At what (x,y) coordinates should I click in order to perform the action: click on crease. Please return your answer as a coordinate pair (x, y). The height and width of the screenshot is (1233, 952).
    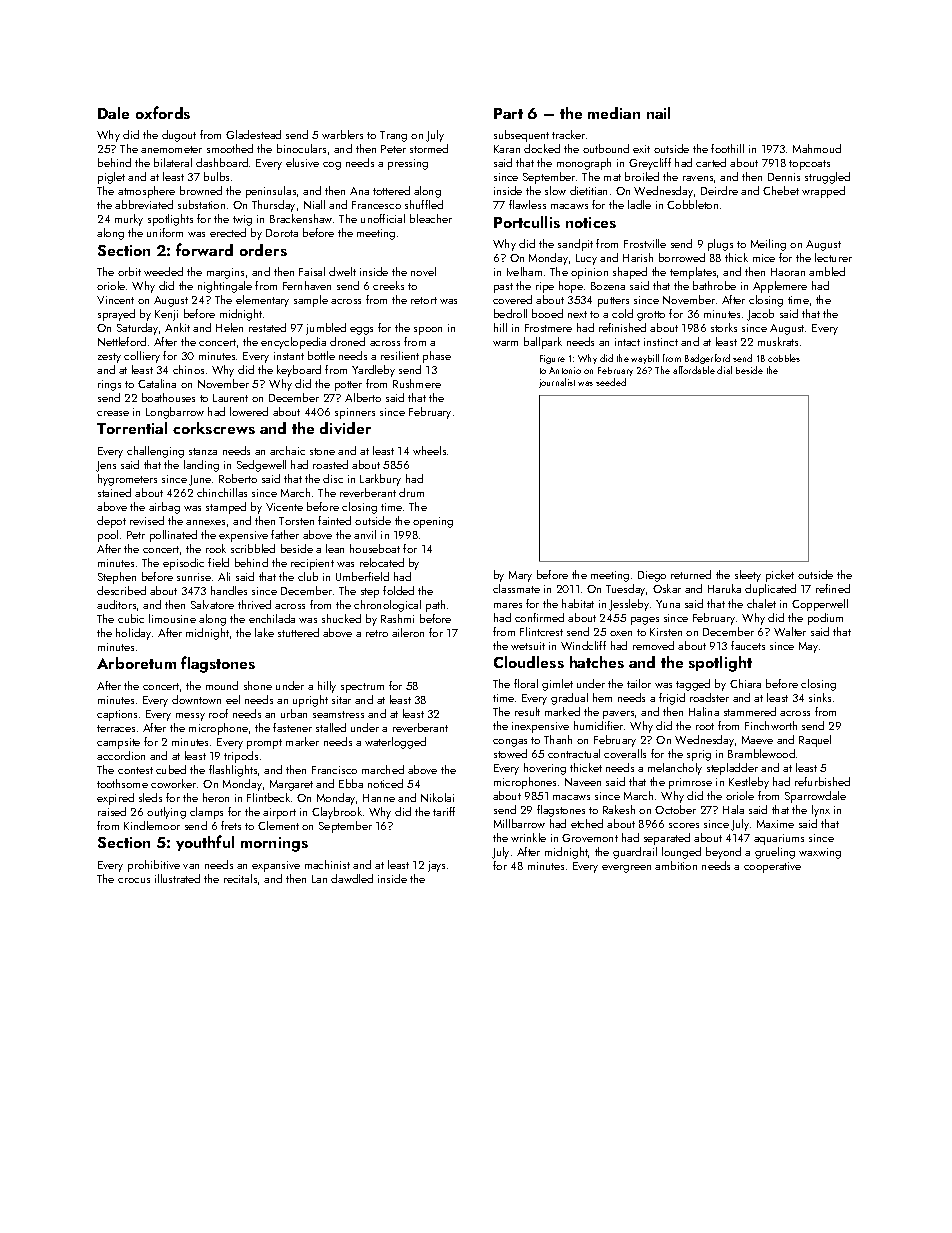
    Looking at the image, I should click on (113, 413).
